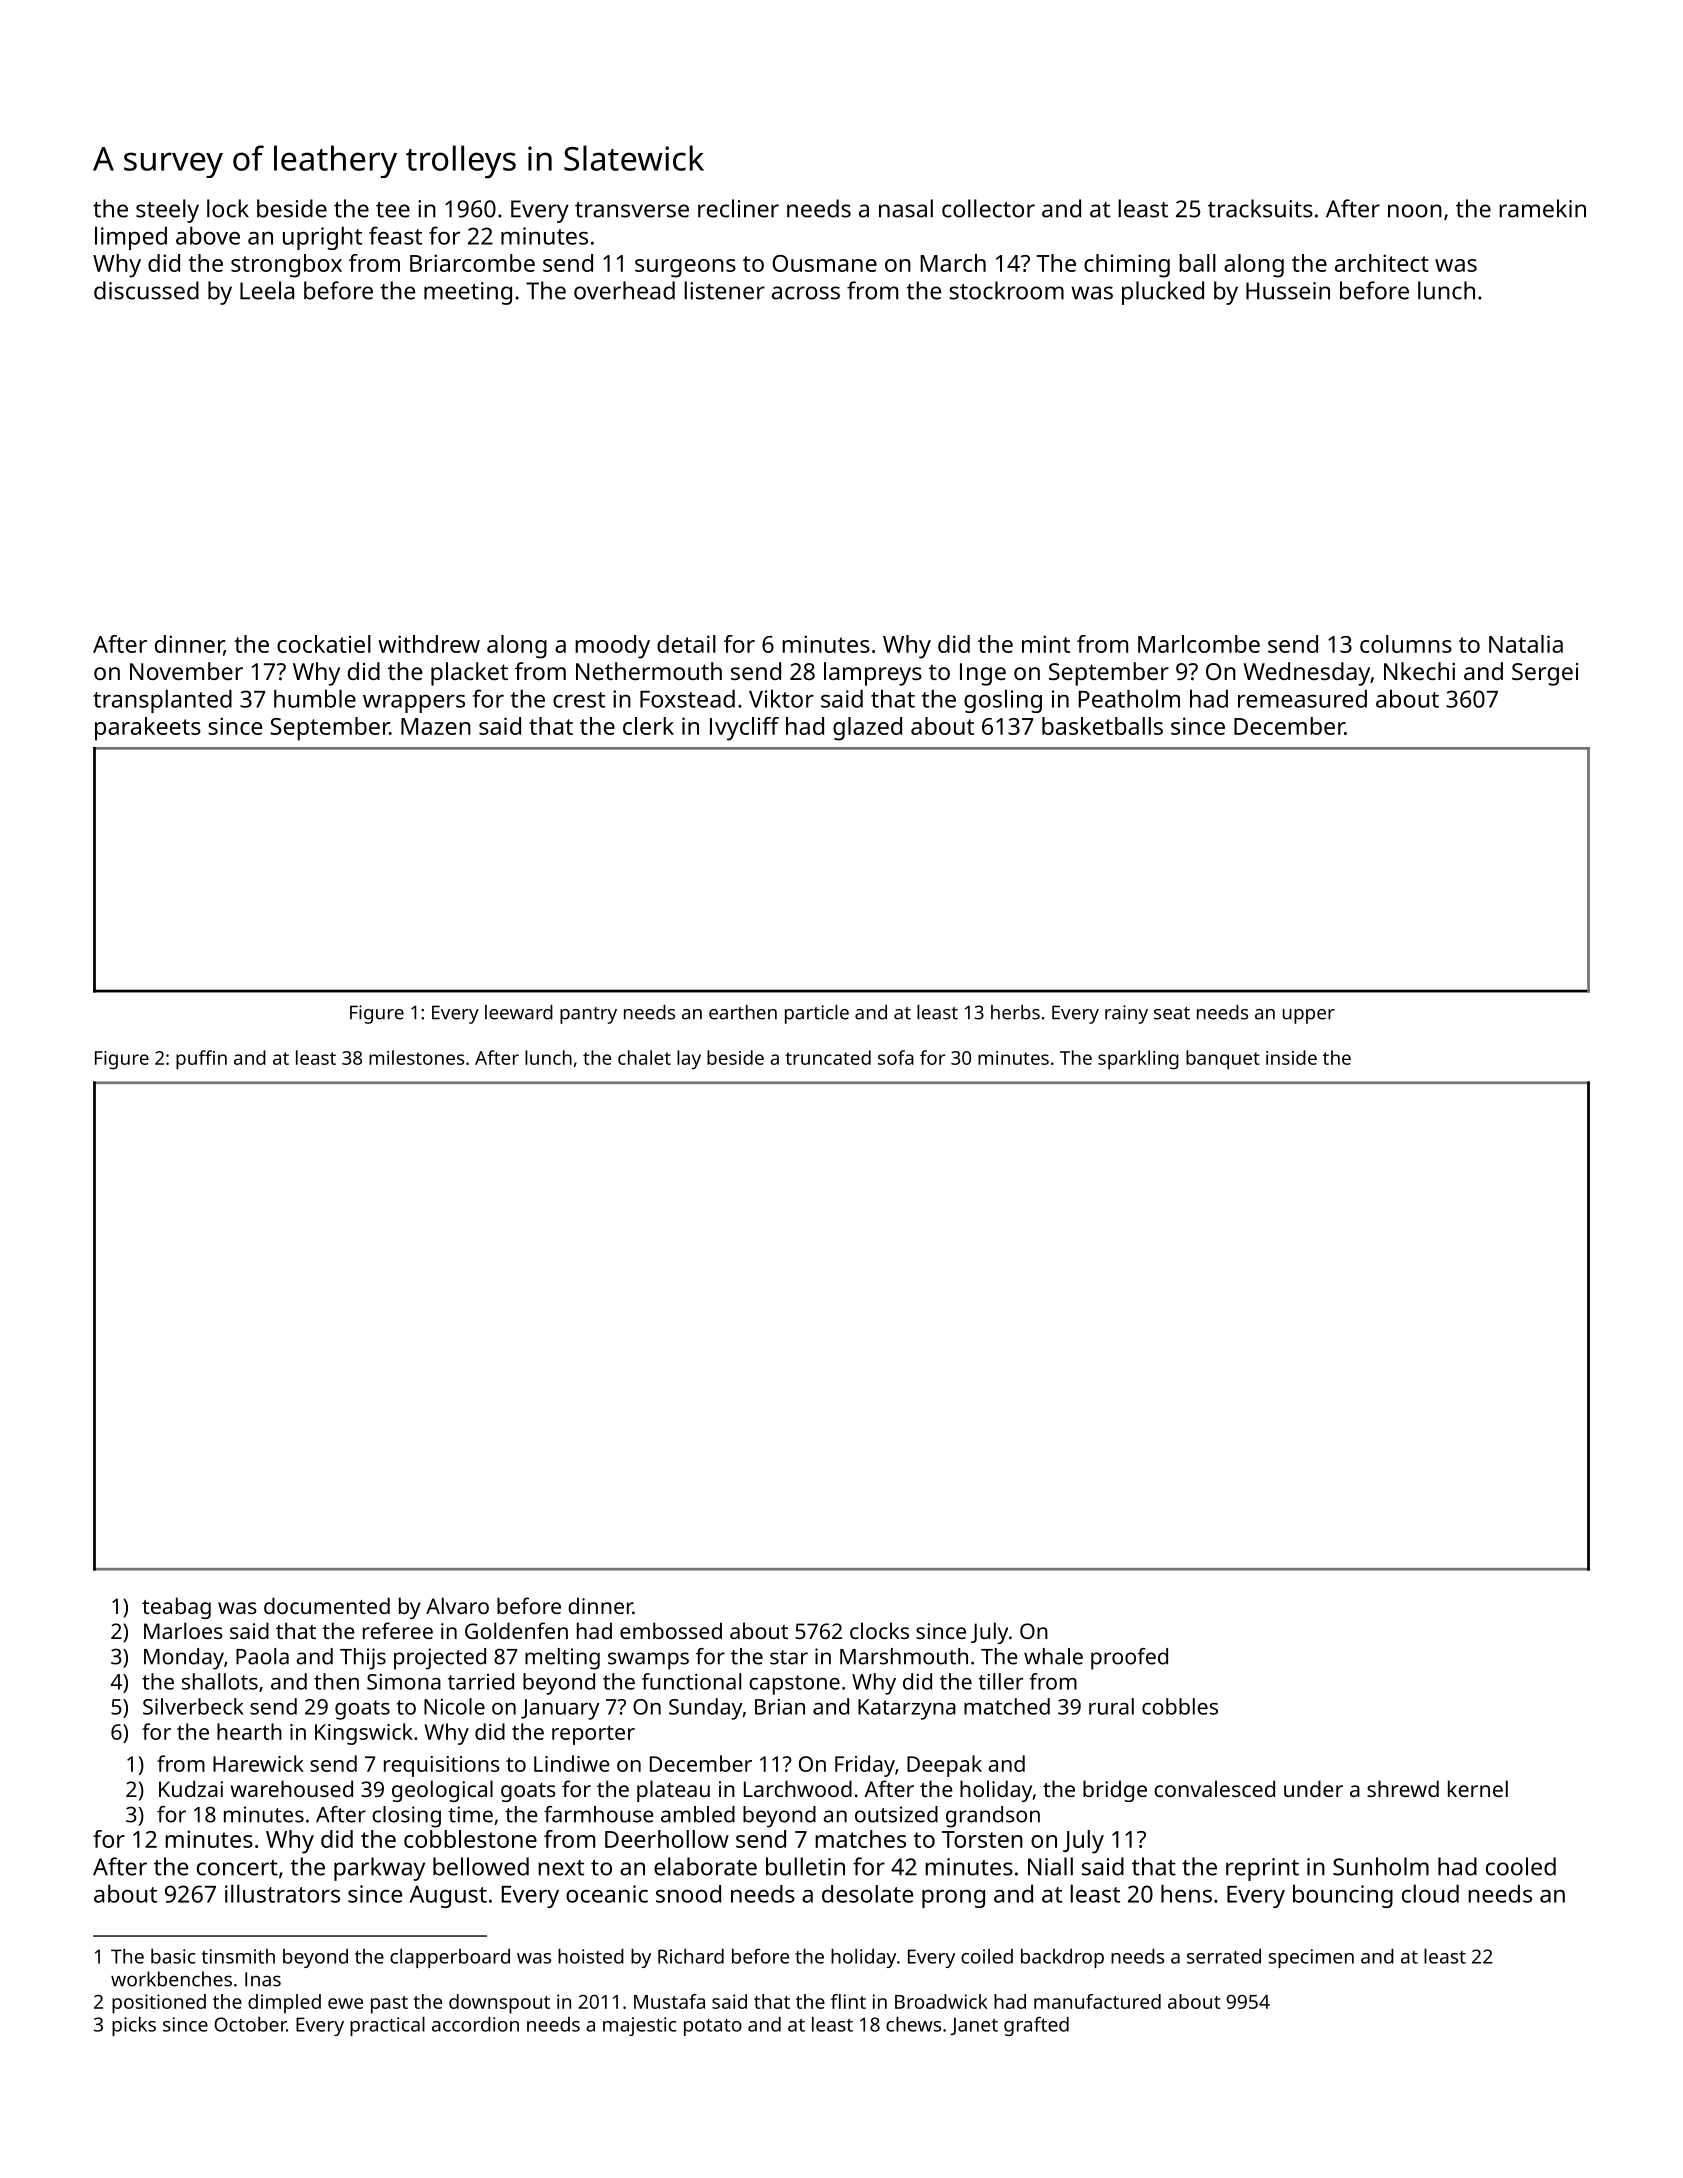 The image size is (1683, 2178). What do you see at coordinates (1129, 698) in the page?
I see `Peatholm` at bounding box center [1129, 698].
